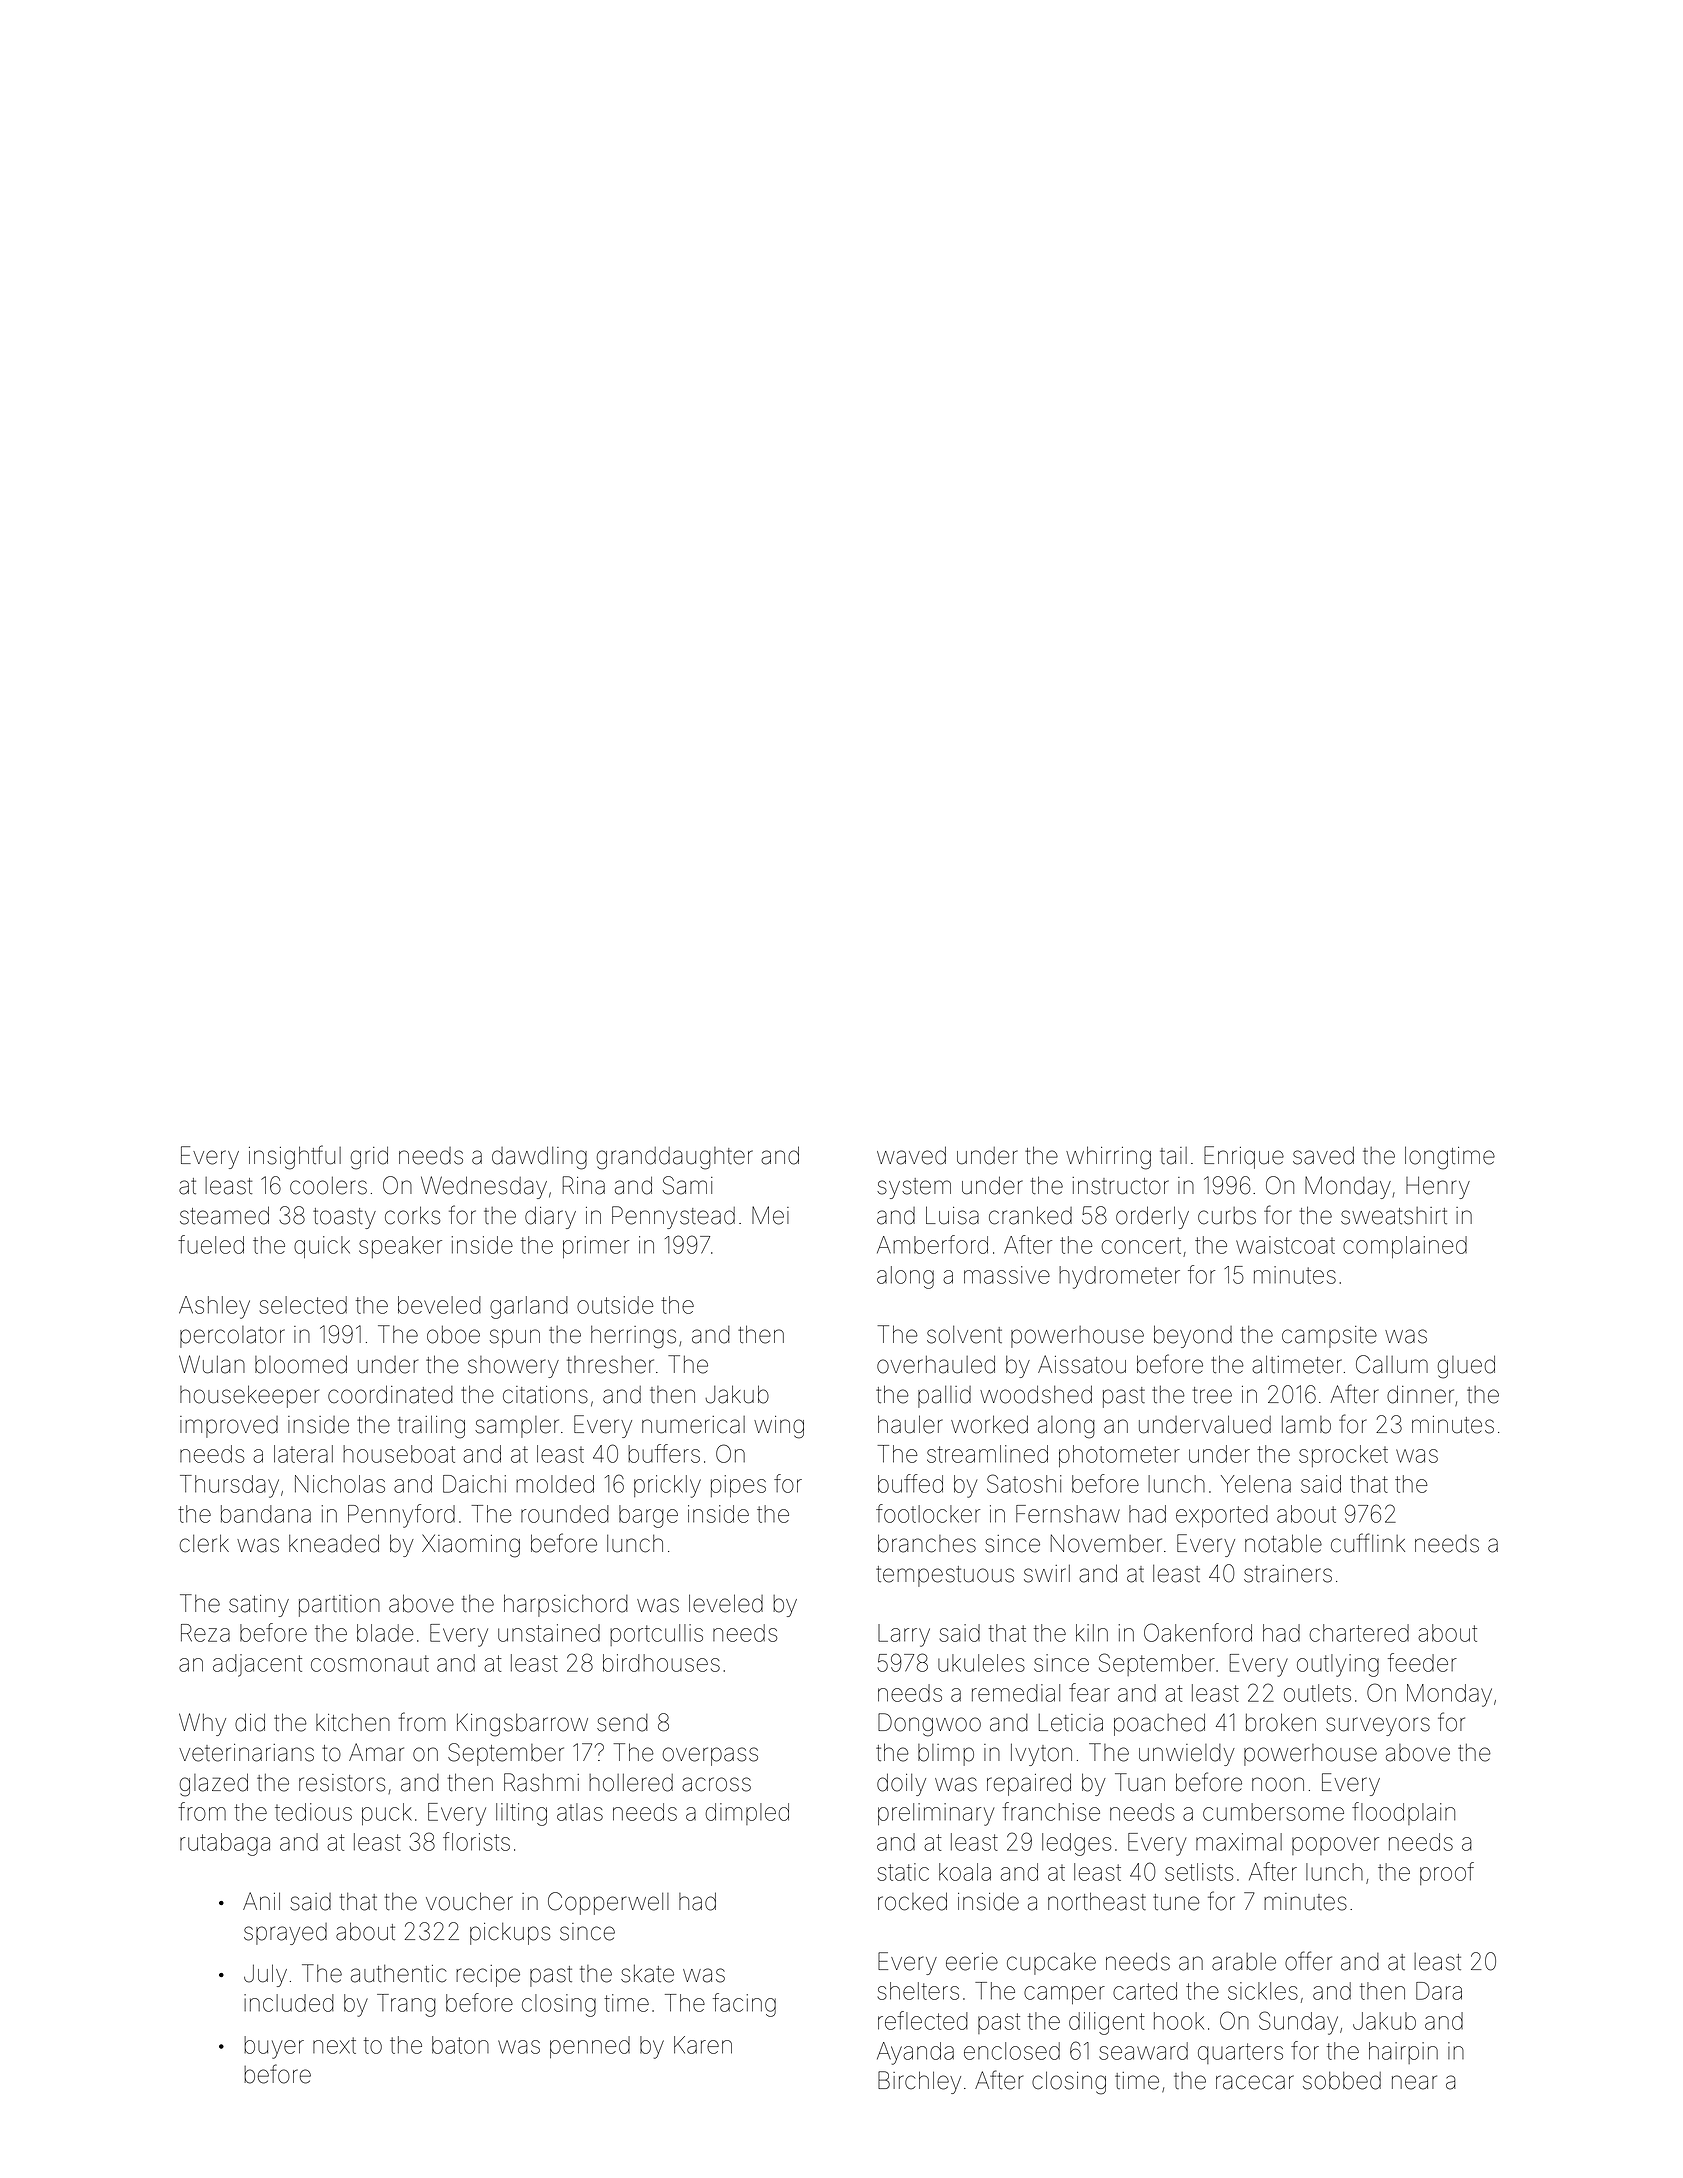 This screenshot has width=1683, height=2178. I want to click on corks, so click(412, 1215).
